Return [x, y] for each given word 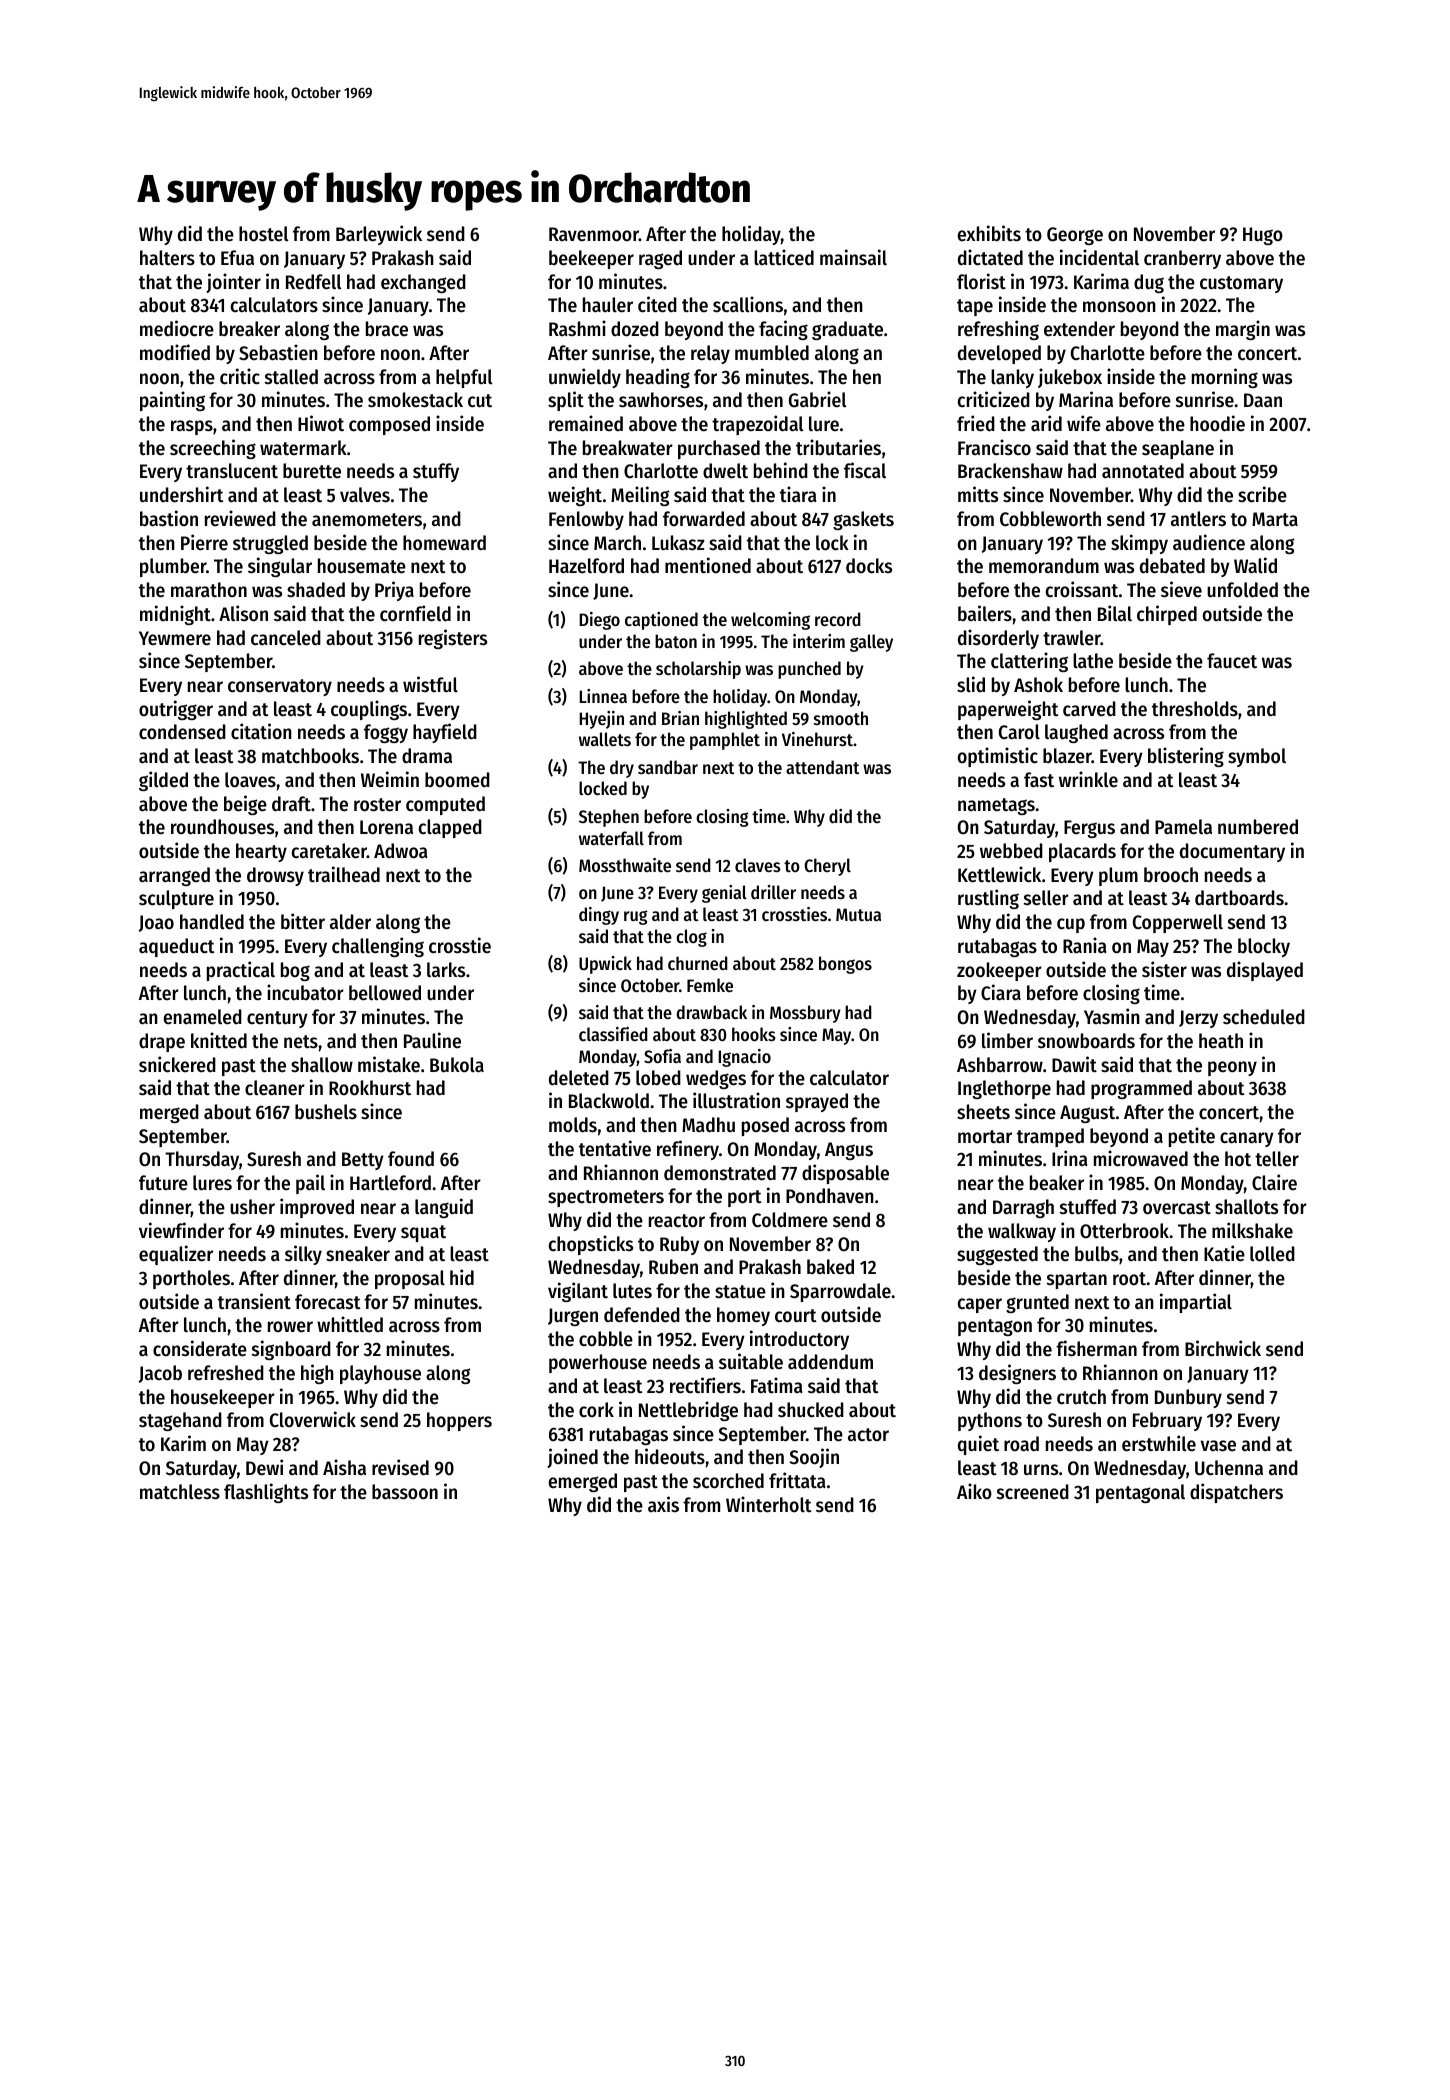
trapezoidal [757, 425]
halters [167, 258]
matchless [180, 1492]
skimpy [1139, 544]
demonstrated [720, 1173]
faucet [1232, 660]
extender [1079, 329]
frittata [797, 1480]
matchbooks [310, 756]
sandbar [668, 767]
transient [254, 1301]
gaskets [863, 520]
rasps [192, 427]
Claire [1274, 1182]
